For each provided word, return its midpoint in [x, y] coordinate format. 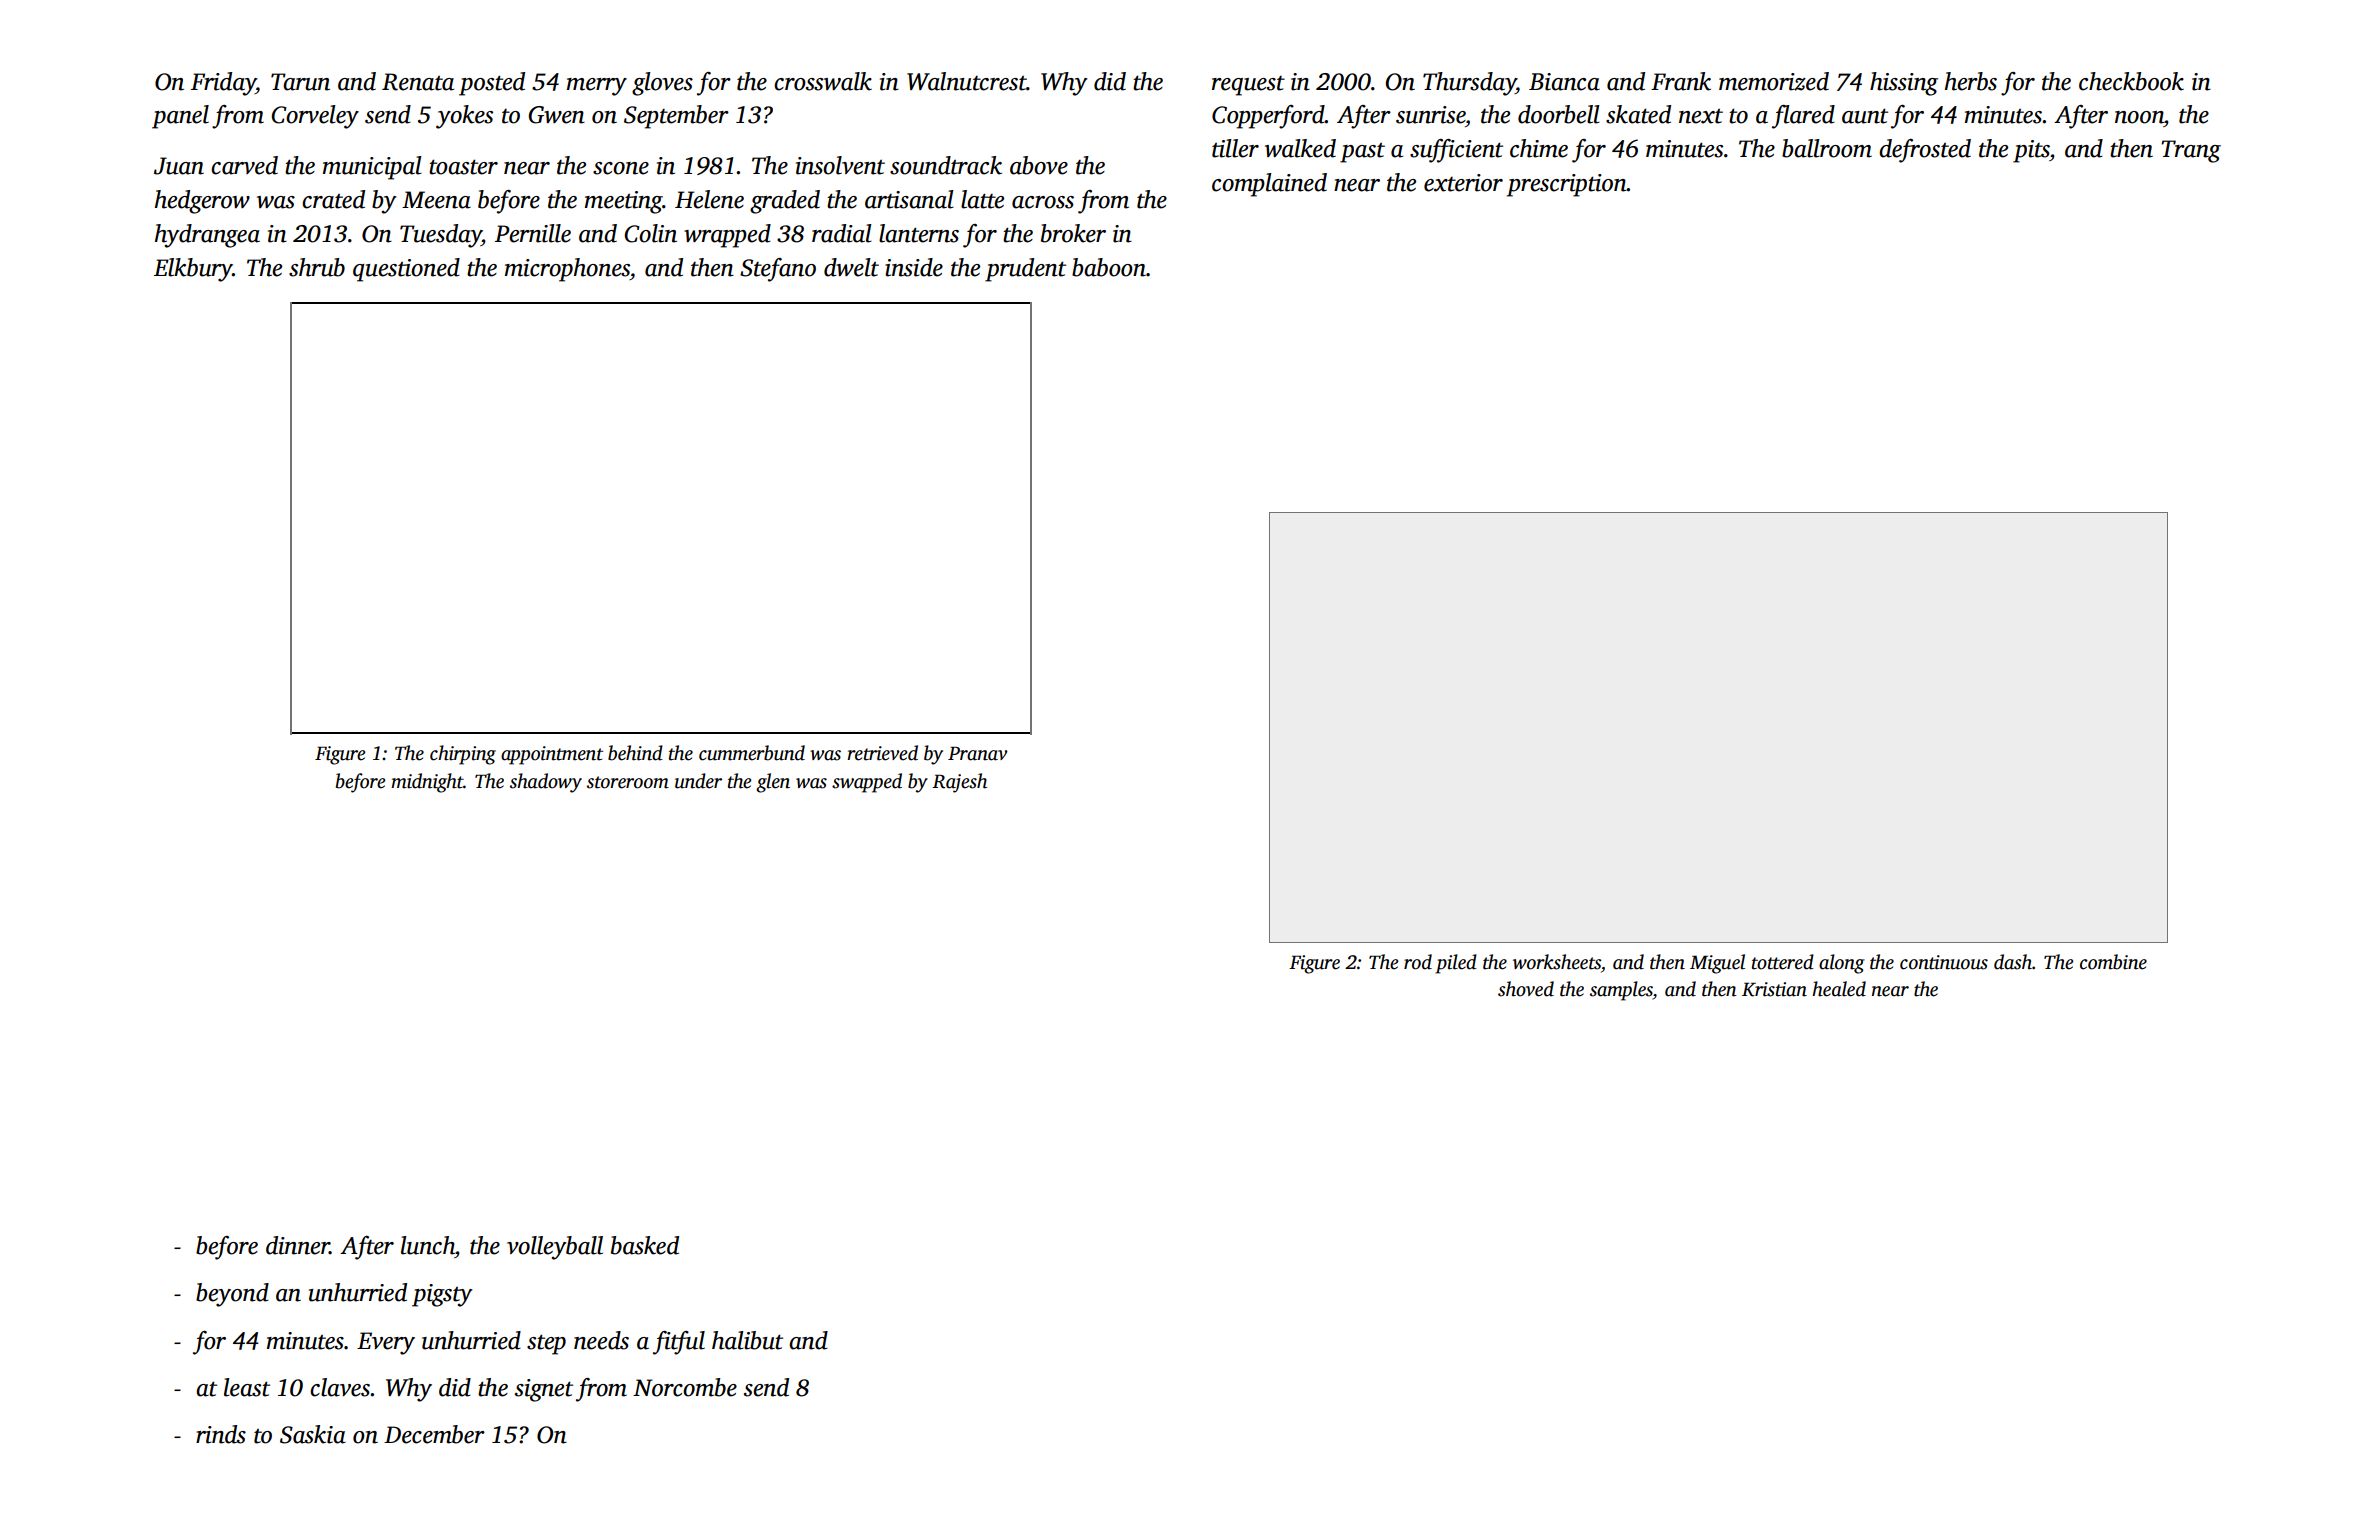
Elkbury [193, 270]
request [1248, 86]
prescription [1567, 185]
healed [1839, 989]
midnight [427, 783]
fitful [679, 1343]
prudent [1025, 270]
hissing [1904, 84]
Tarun [300, 82]
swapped [867, 783]
